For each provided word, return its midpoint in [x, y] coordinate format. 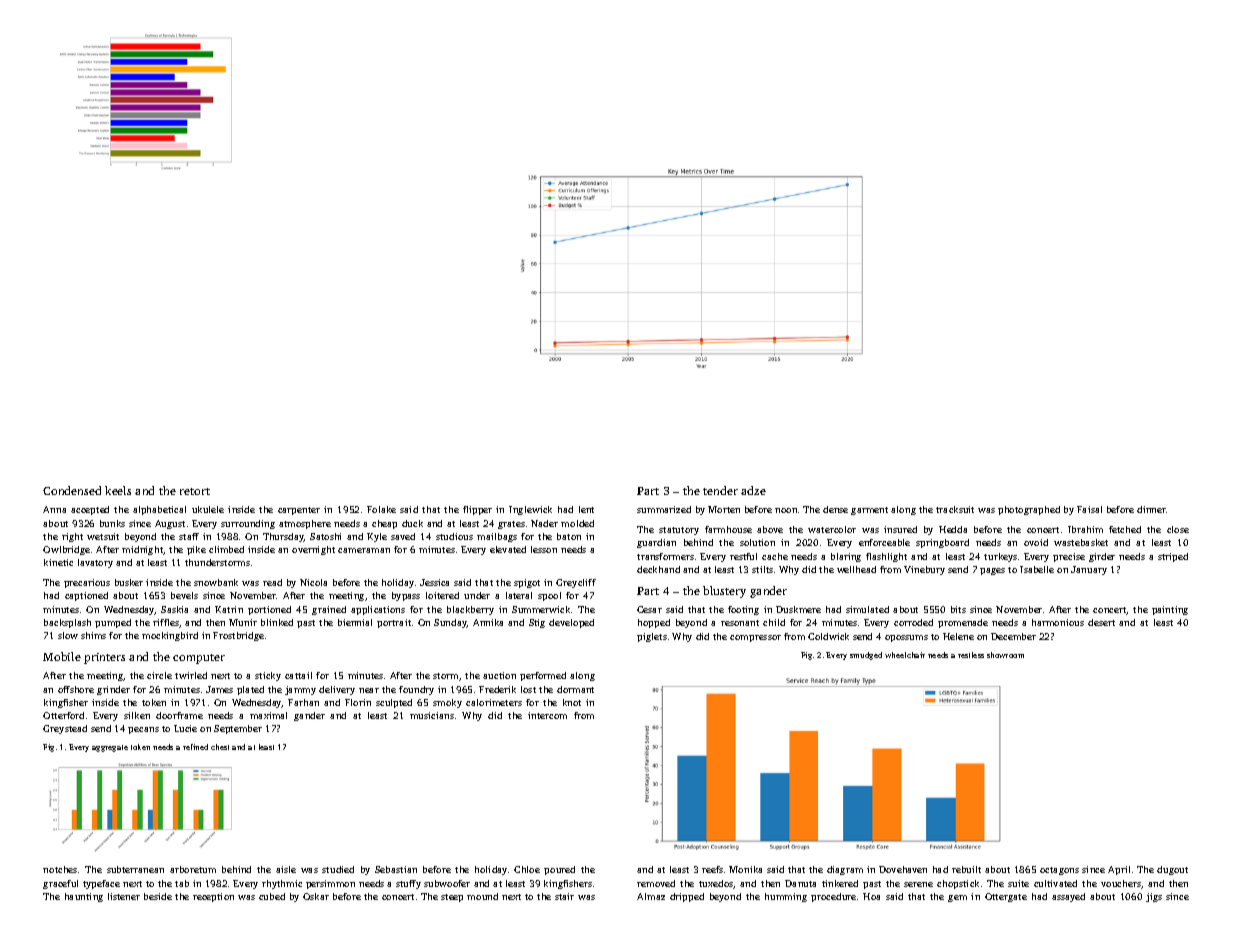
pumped [113, 623]
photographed [1029, 510]
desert [1101, 622]
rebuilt [966, 869]
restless [971, 655]
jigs [1154, 897]
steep [452, 898]
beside [158, 896]
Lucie [185, 728]
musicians [432, 715]
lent [586, 509]
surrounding [248, 524]
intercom [547, 715]
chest [220, 747]
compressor [755, 638]
